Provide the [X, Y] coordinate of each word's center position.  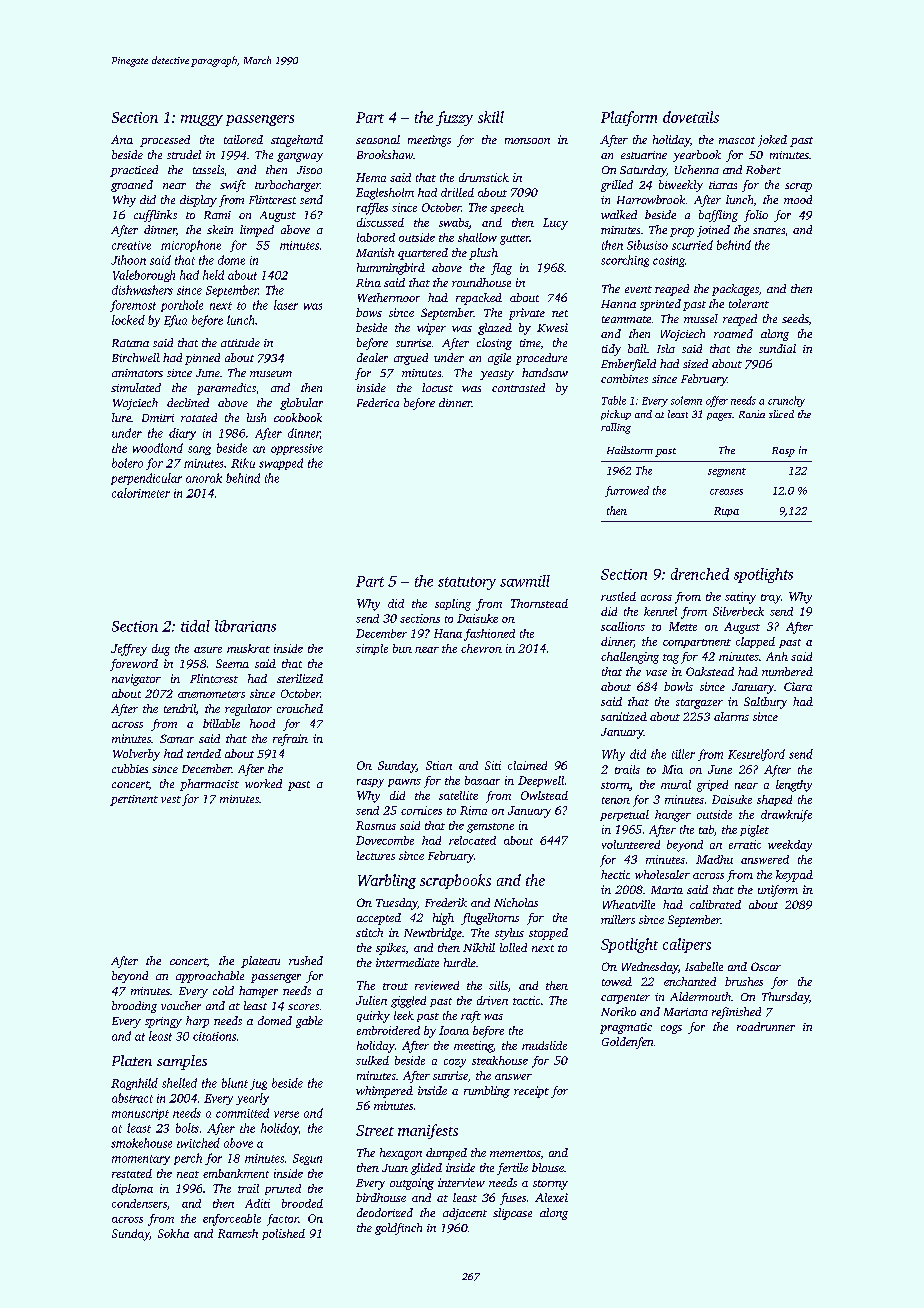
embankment [236, 1173]
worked [263, 783]
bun [402, 648]
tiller [683, 754]
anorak [204, 478]
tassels [208, 169]
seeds [795, 318]
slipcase [512, 1214]
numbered [787, 671]
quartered [423, 254]
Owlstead [544, 795]
